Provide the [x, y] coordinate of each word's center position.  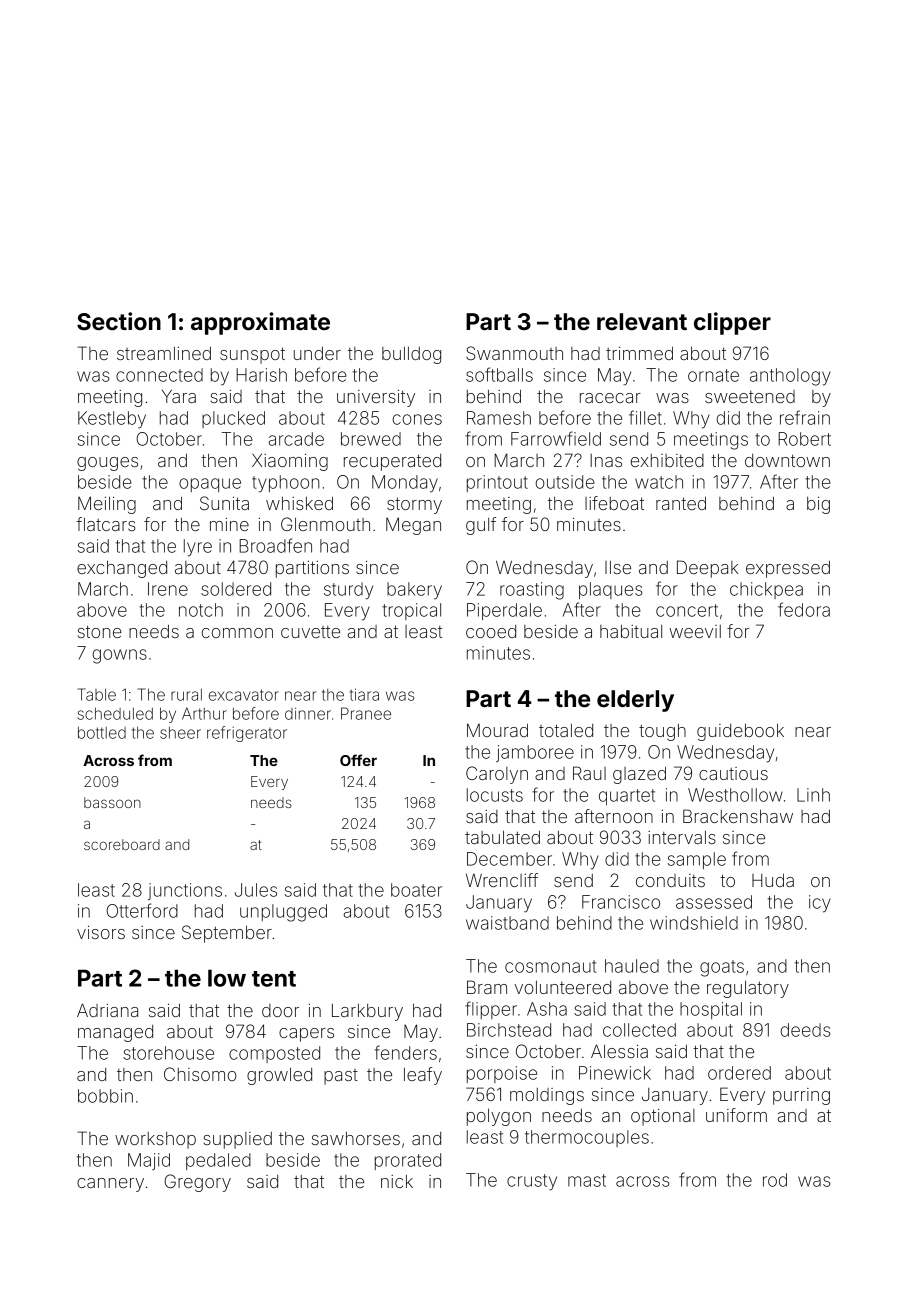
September [227, 934]
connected [159, 375]
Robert [804, 439]
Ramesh [499, 418]
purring [801, 1096]
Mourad [497, 730]
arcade [296, 439]
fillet [645, 417]
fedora [804, 609]
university [376, 398]
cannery [110, 1185]
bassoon [112, 802]
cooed [491, 631]
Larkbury [367, 1012]
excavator [244, 695]
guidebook [740, 732]
